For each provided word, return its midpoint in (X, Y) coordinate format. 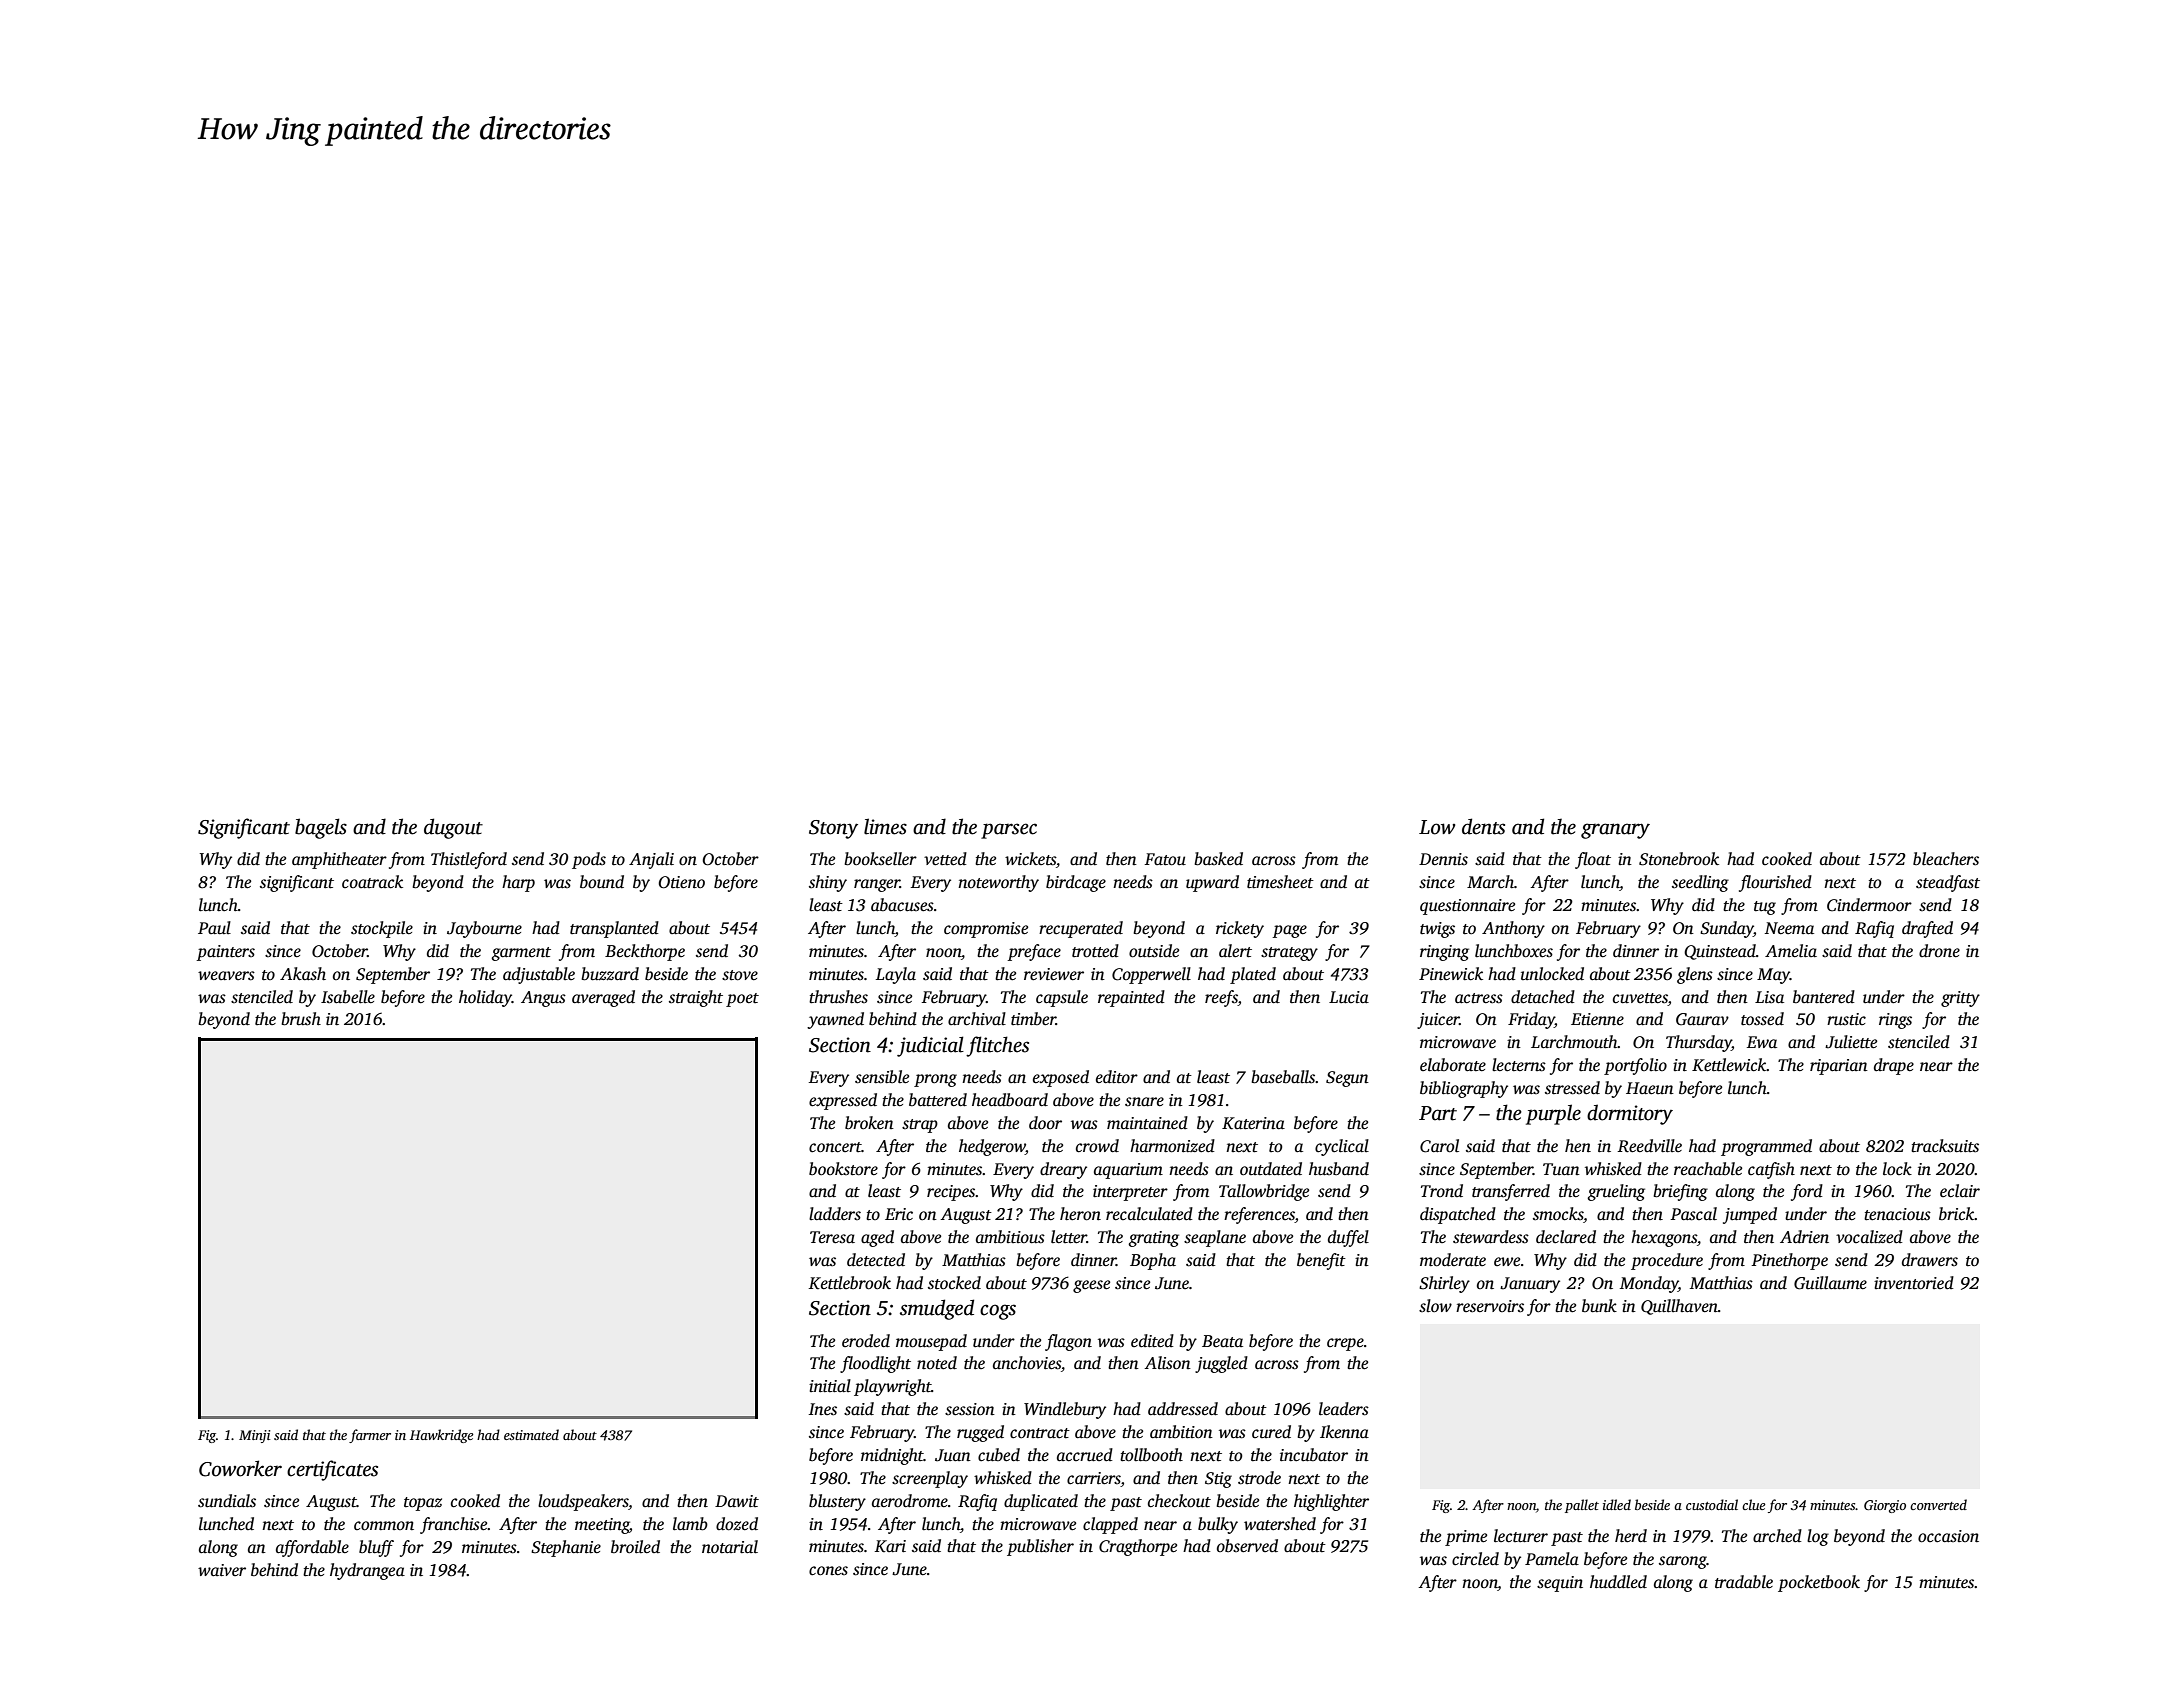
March (1490, 881)
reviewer (1054, 974)
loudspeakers (583, 1502)
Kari (890, 1546)
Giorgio (1885, 1506)
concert (835, 1147)
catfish (1771, 1170)
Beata (1222, 1341)
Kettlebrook (850, 1283)
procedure (1667, 1261)
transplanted (614, 929)
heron (1080, 1214)
